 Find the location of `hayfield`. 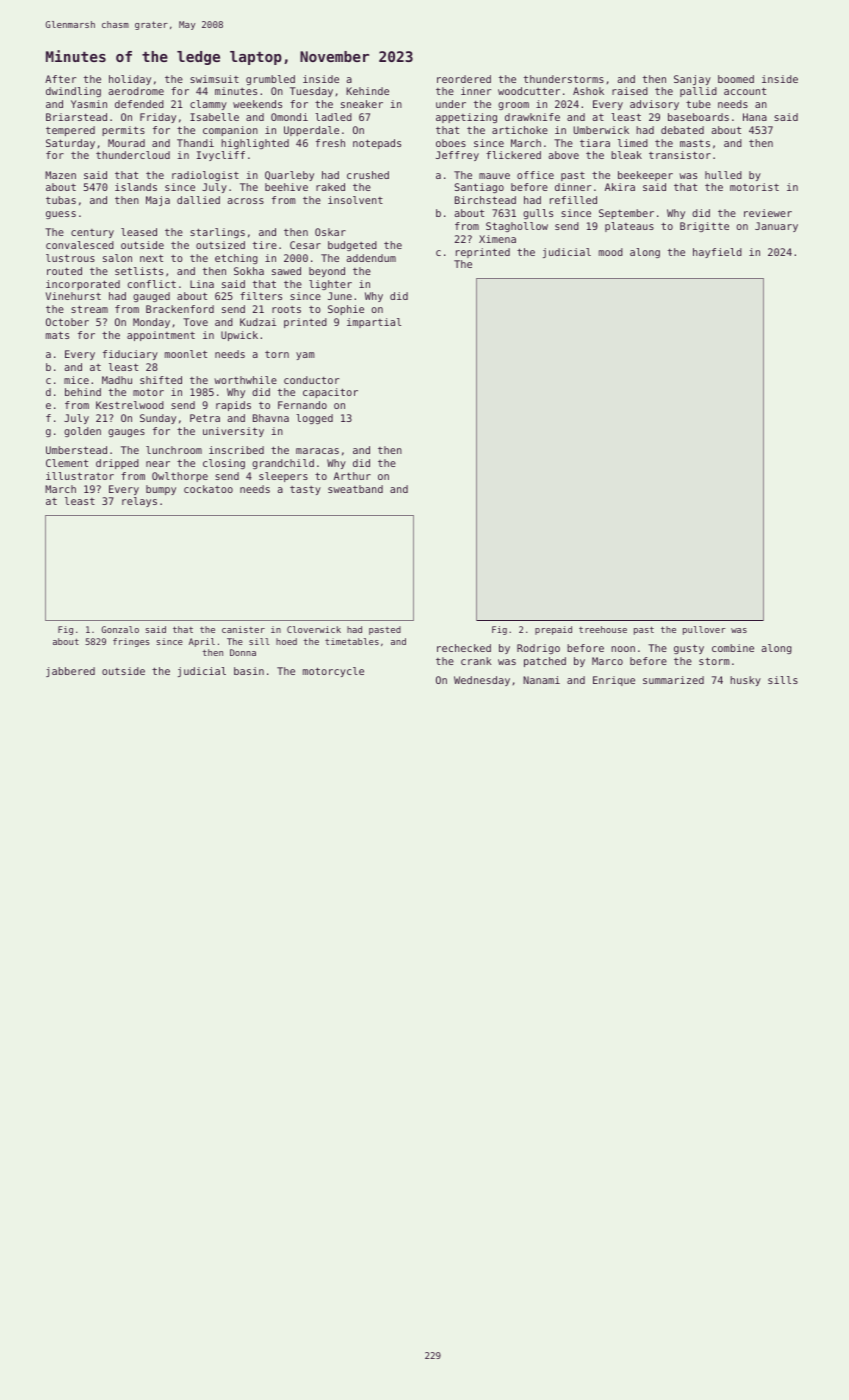

hayfield is located at coordinates (717, 253).
